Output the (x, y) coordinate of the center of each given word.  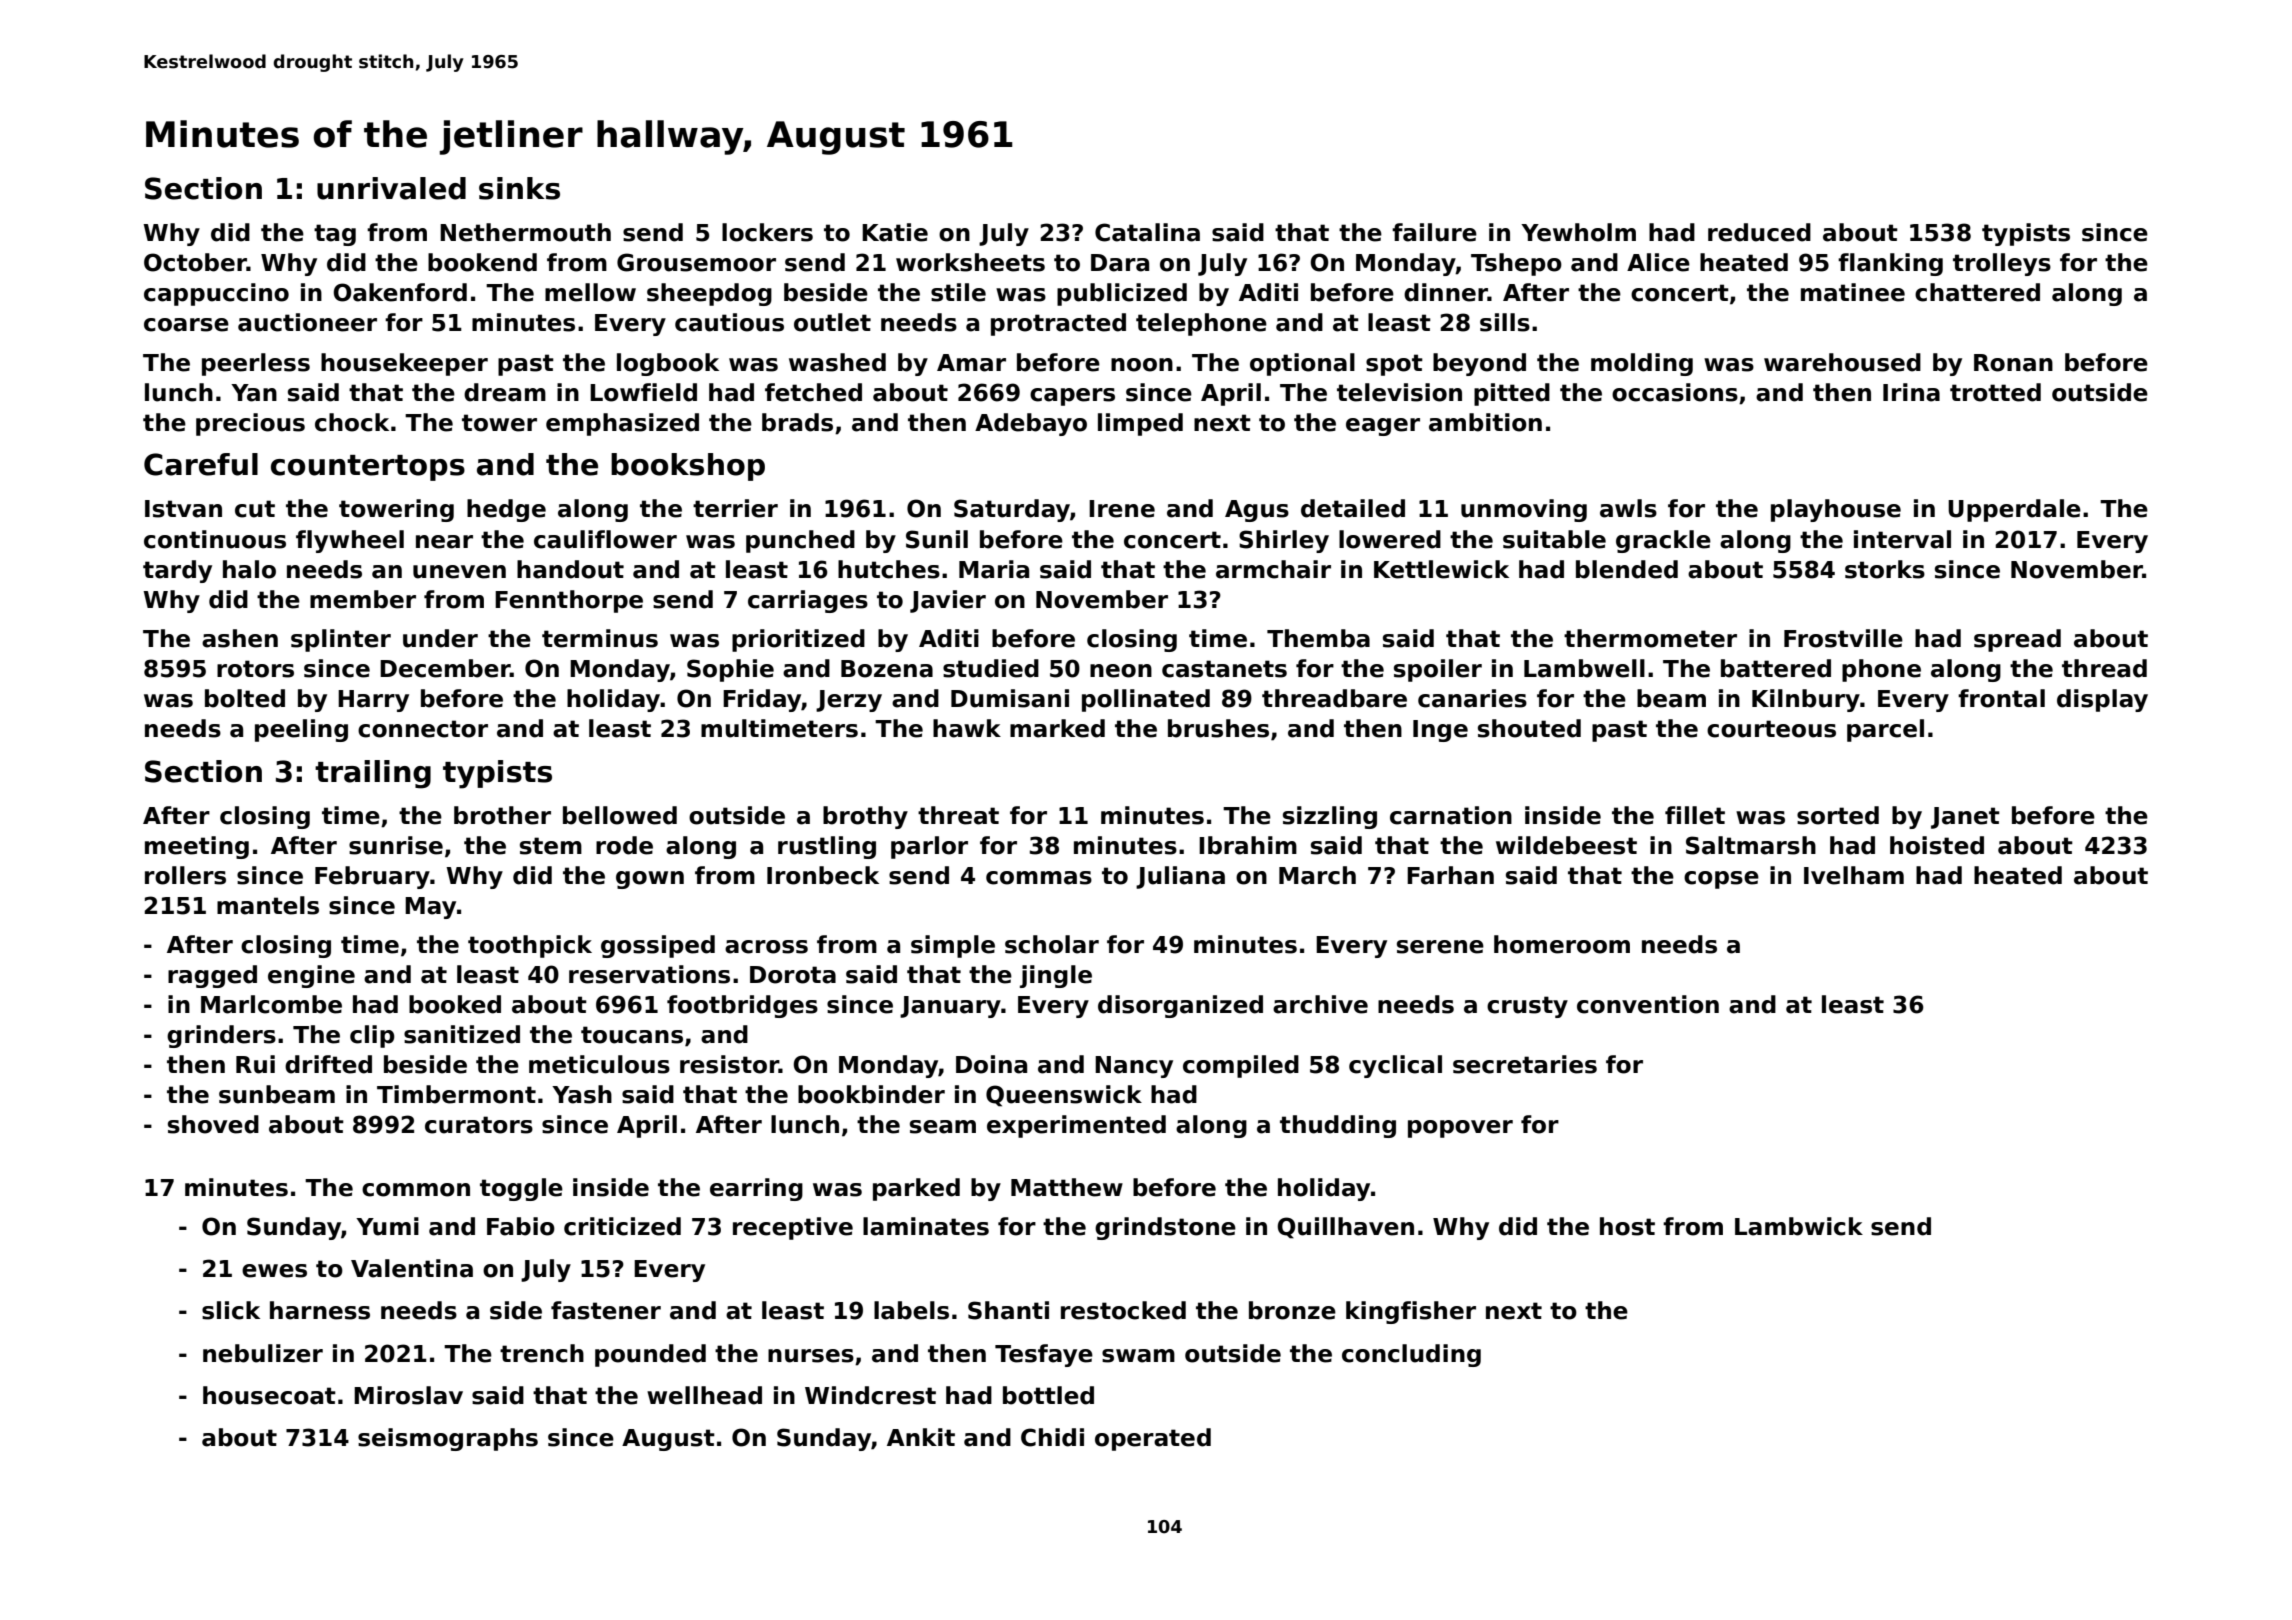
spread (2017, 640)
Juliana (1180, 877)
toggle (521, 1189)
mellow (590, 292)
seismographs (448, 1439)
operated (1153, 1439)
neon (1121, 671)
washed (837, 362)
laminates (926, 1226)
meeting (197, 847)
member (363, 599)
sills (1505, 322)
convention (1648, 1004)
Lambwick (1799, 1226)
